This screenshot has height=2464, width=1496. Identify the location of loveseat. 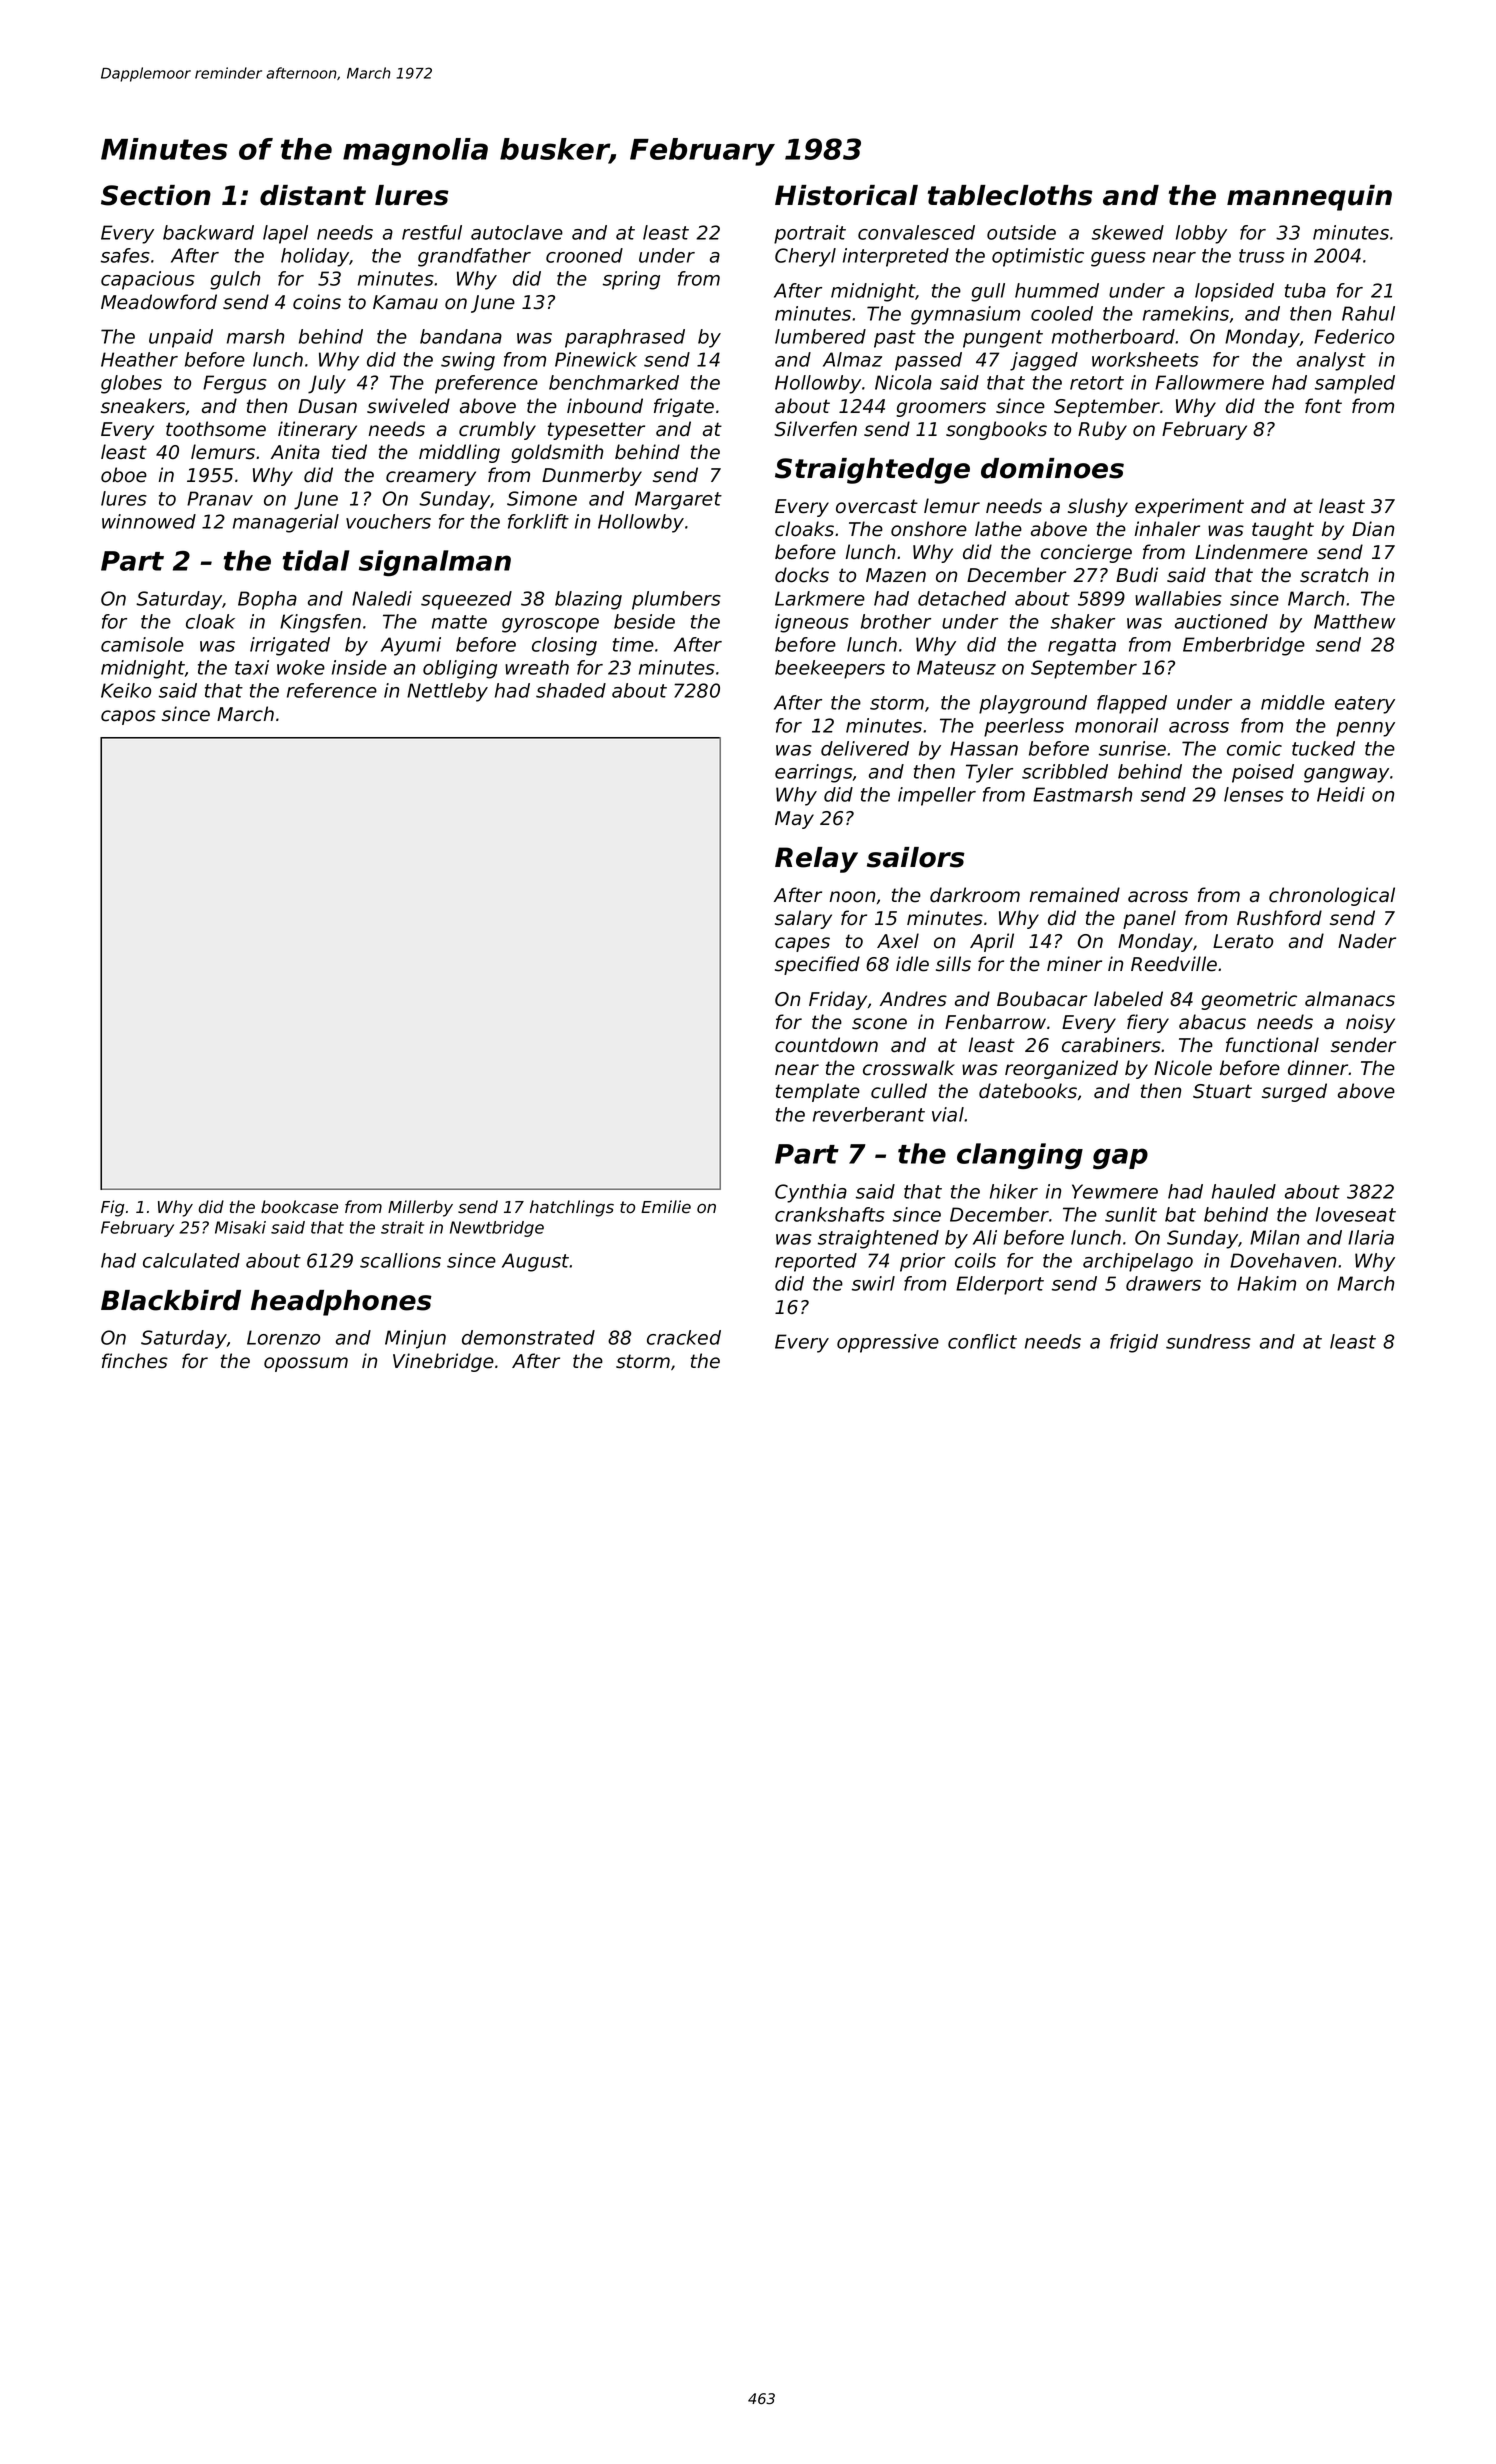
(1356, 1214).
